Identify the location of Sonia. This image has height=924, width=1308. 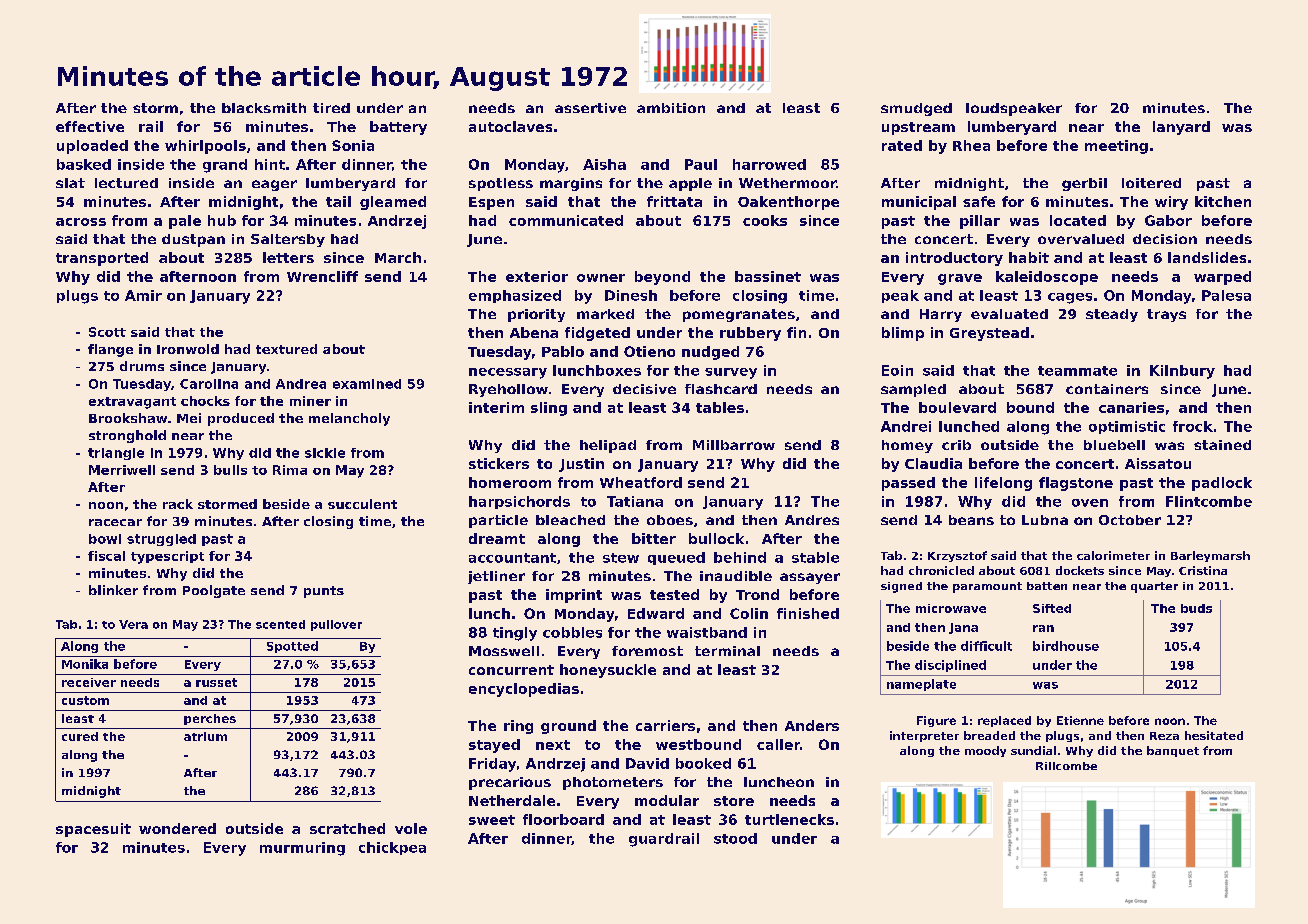
(353, 145).
